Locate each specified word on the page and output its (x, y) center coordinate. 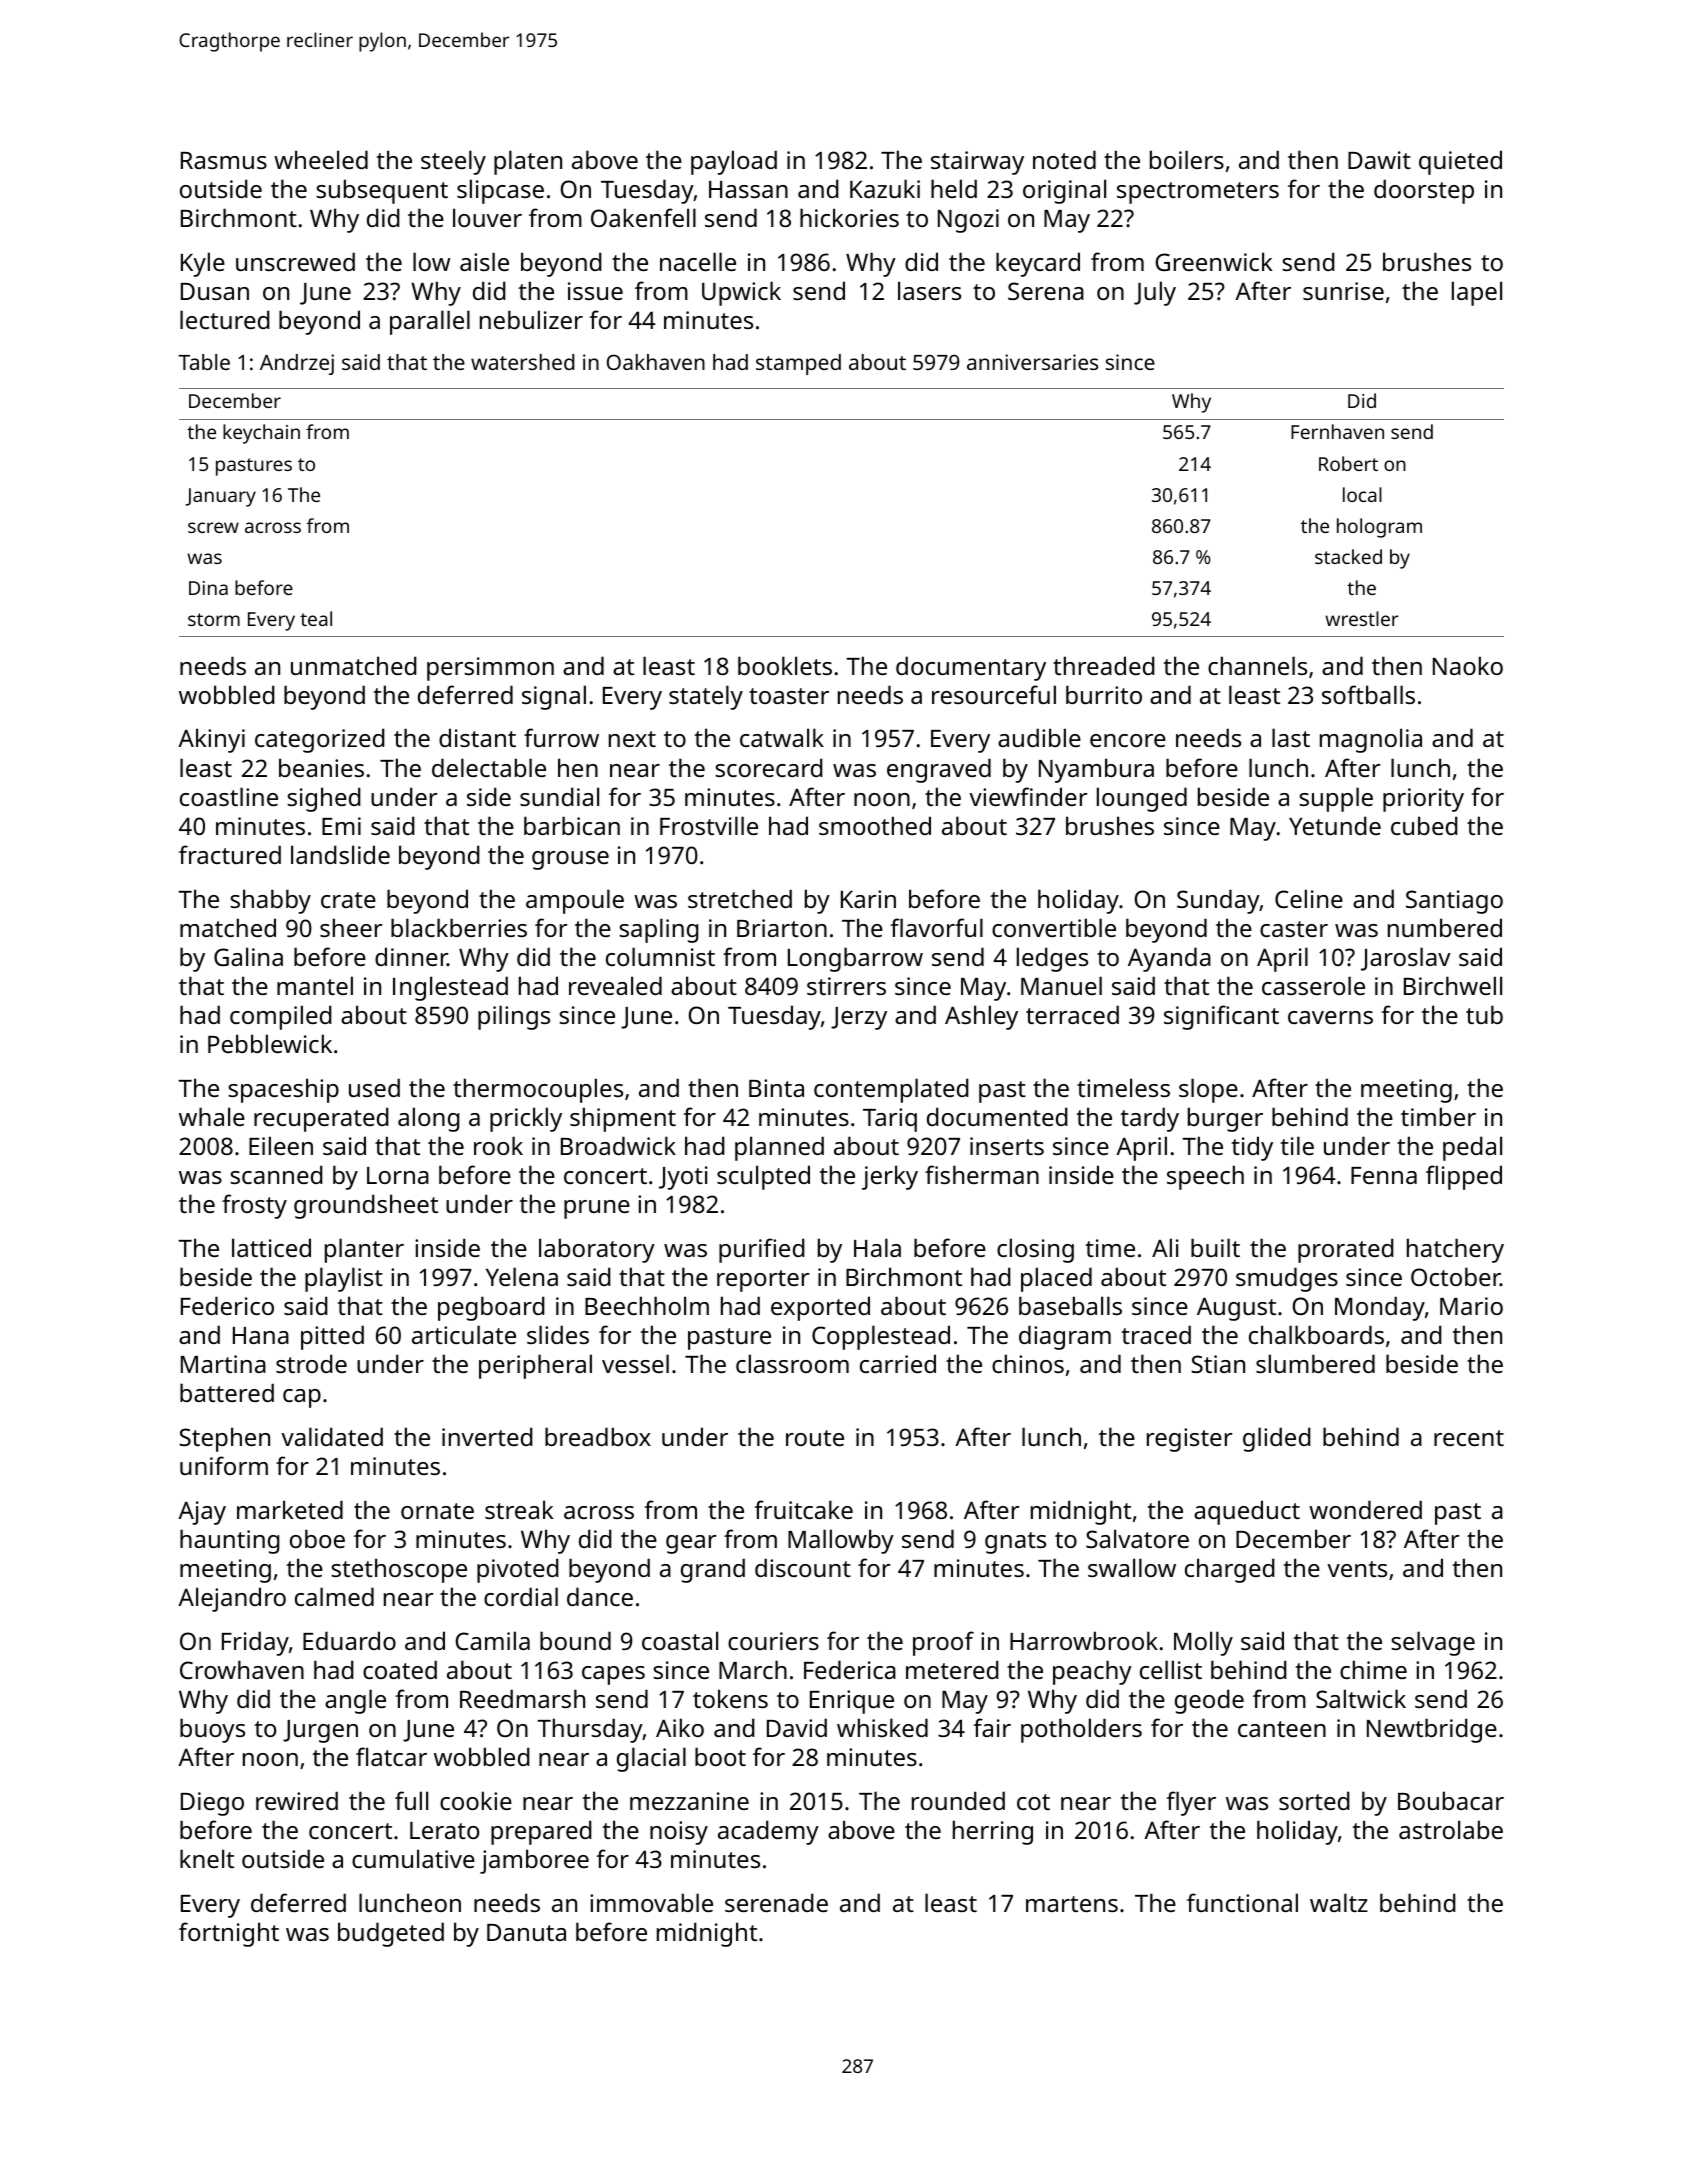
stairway (977, 163)
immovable (651, 1902)
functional (1242, 1902)
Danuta (526, 1932)
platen (528, 162)
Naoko (1468, 665)
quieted (1460, 162)
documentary (971, 668)
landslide (340, 854)
